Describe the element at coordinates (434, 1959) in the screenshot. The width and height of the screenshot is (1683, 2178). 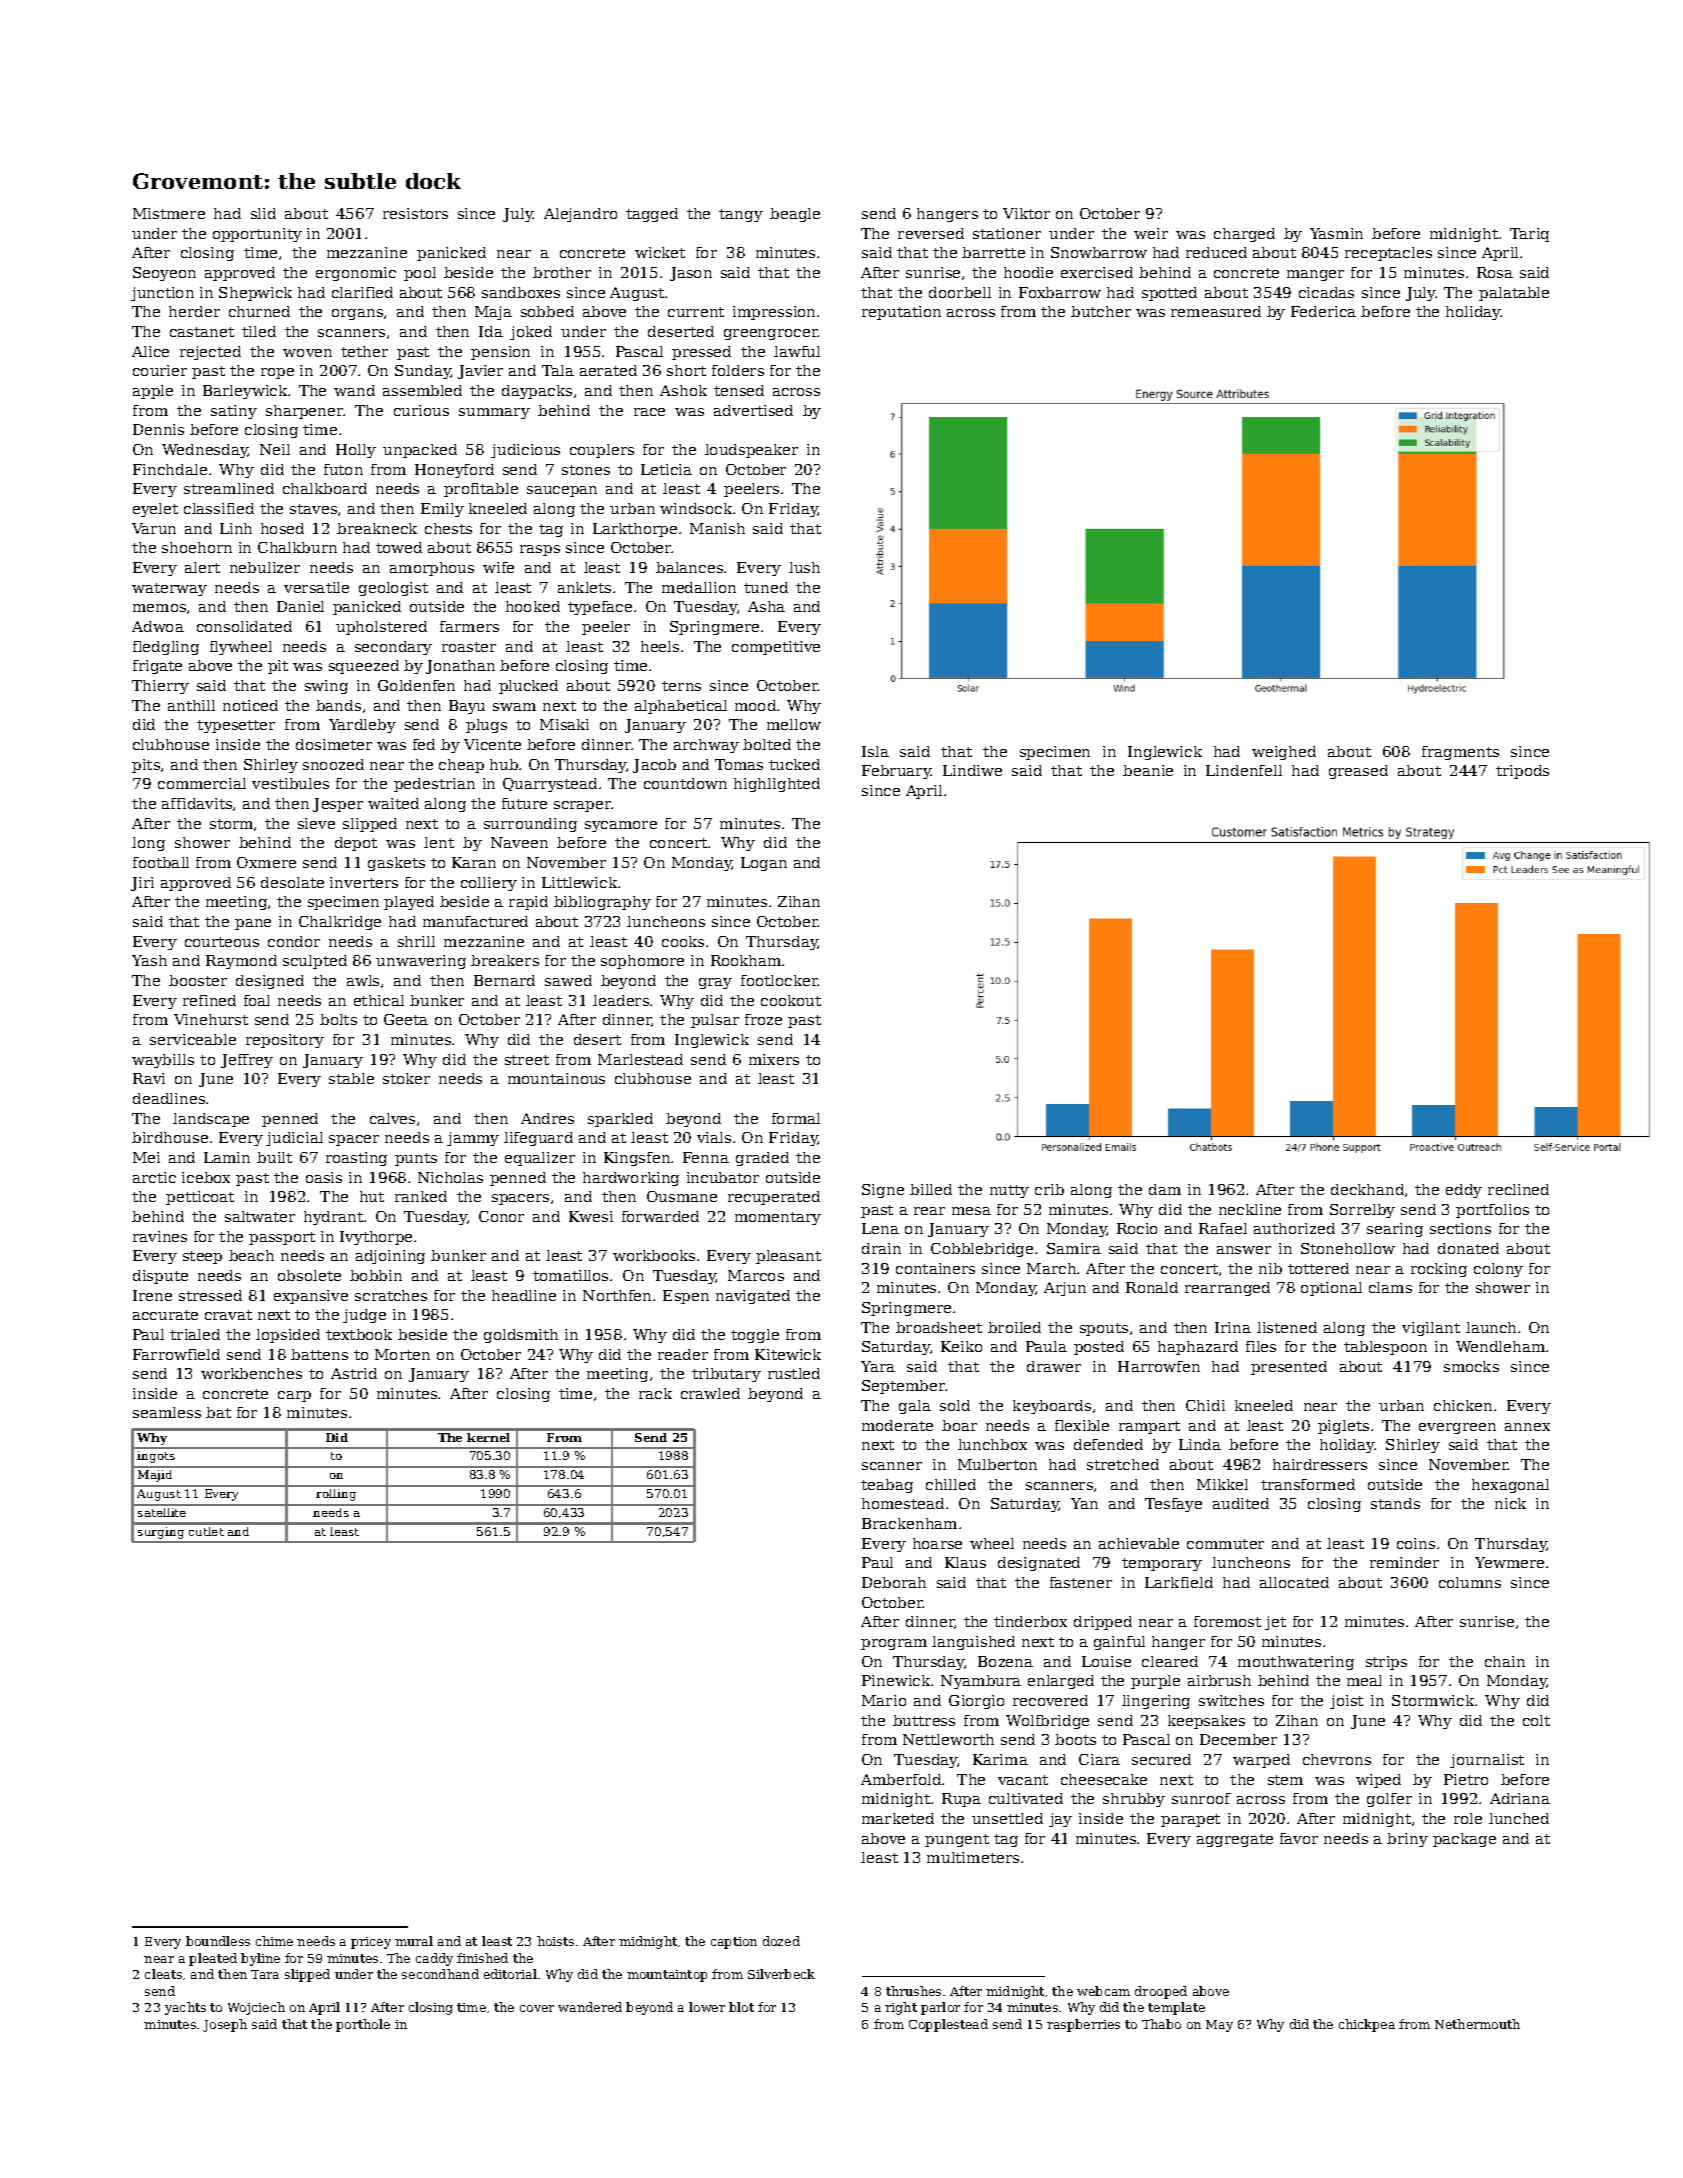
I see `caddy` at that location.
